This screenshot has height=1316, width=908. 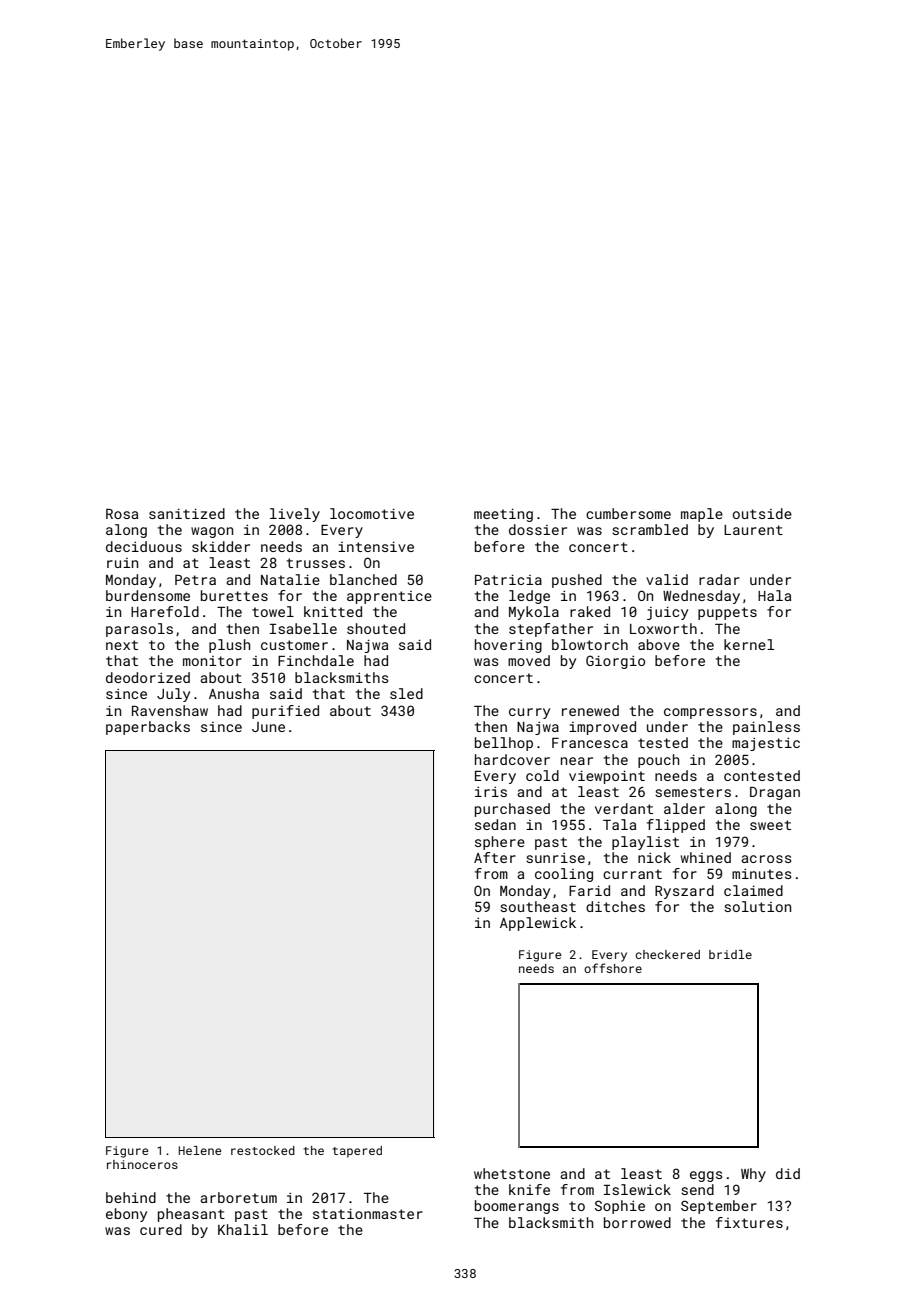 What do you see at coordinates (775, 793) in the screenshot?
I see `Dragan` at bounding box center [775, 793].
